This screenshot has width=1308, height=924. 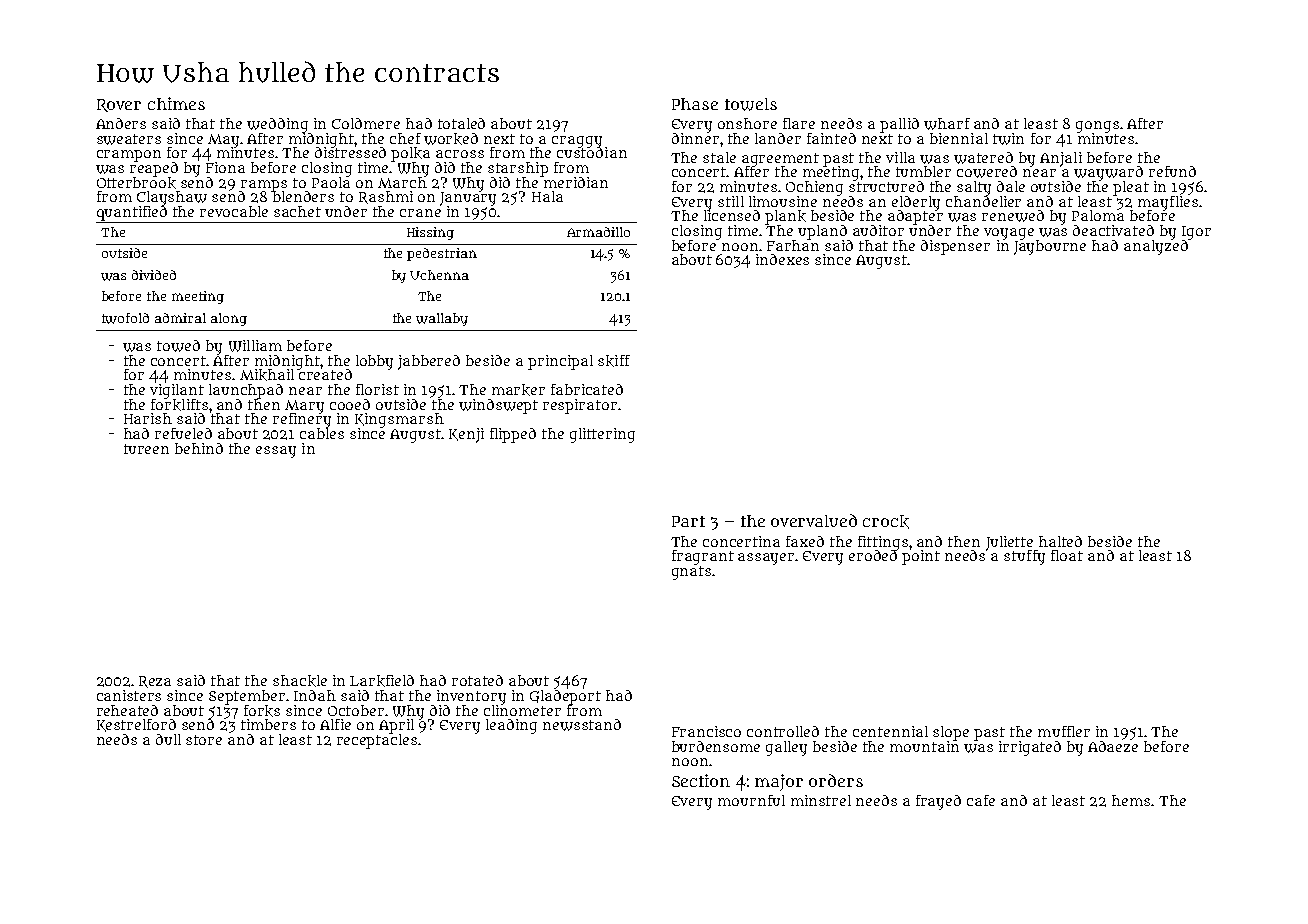 I want to click on Paola, so click(x=331, y=182).
